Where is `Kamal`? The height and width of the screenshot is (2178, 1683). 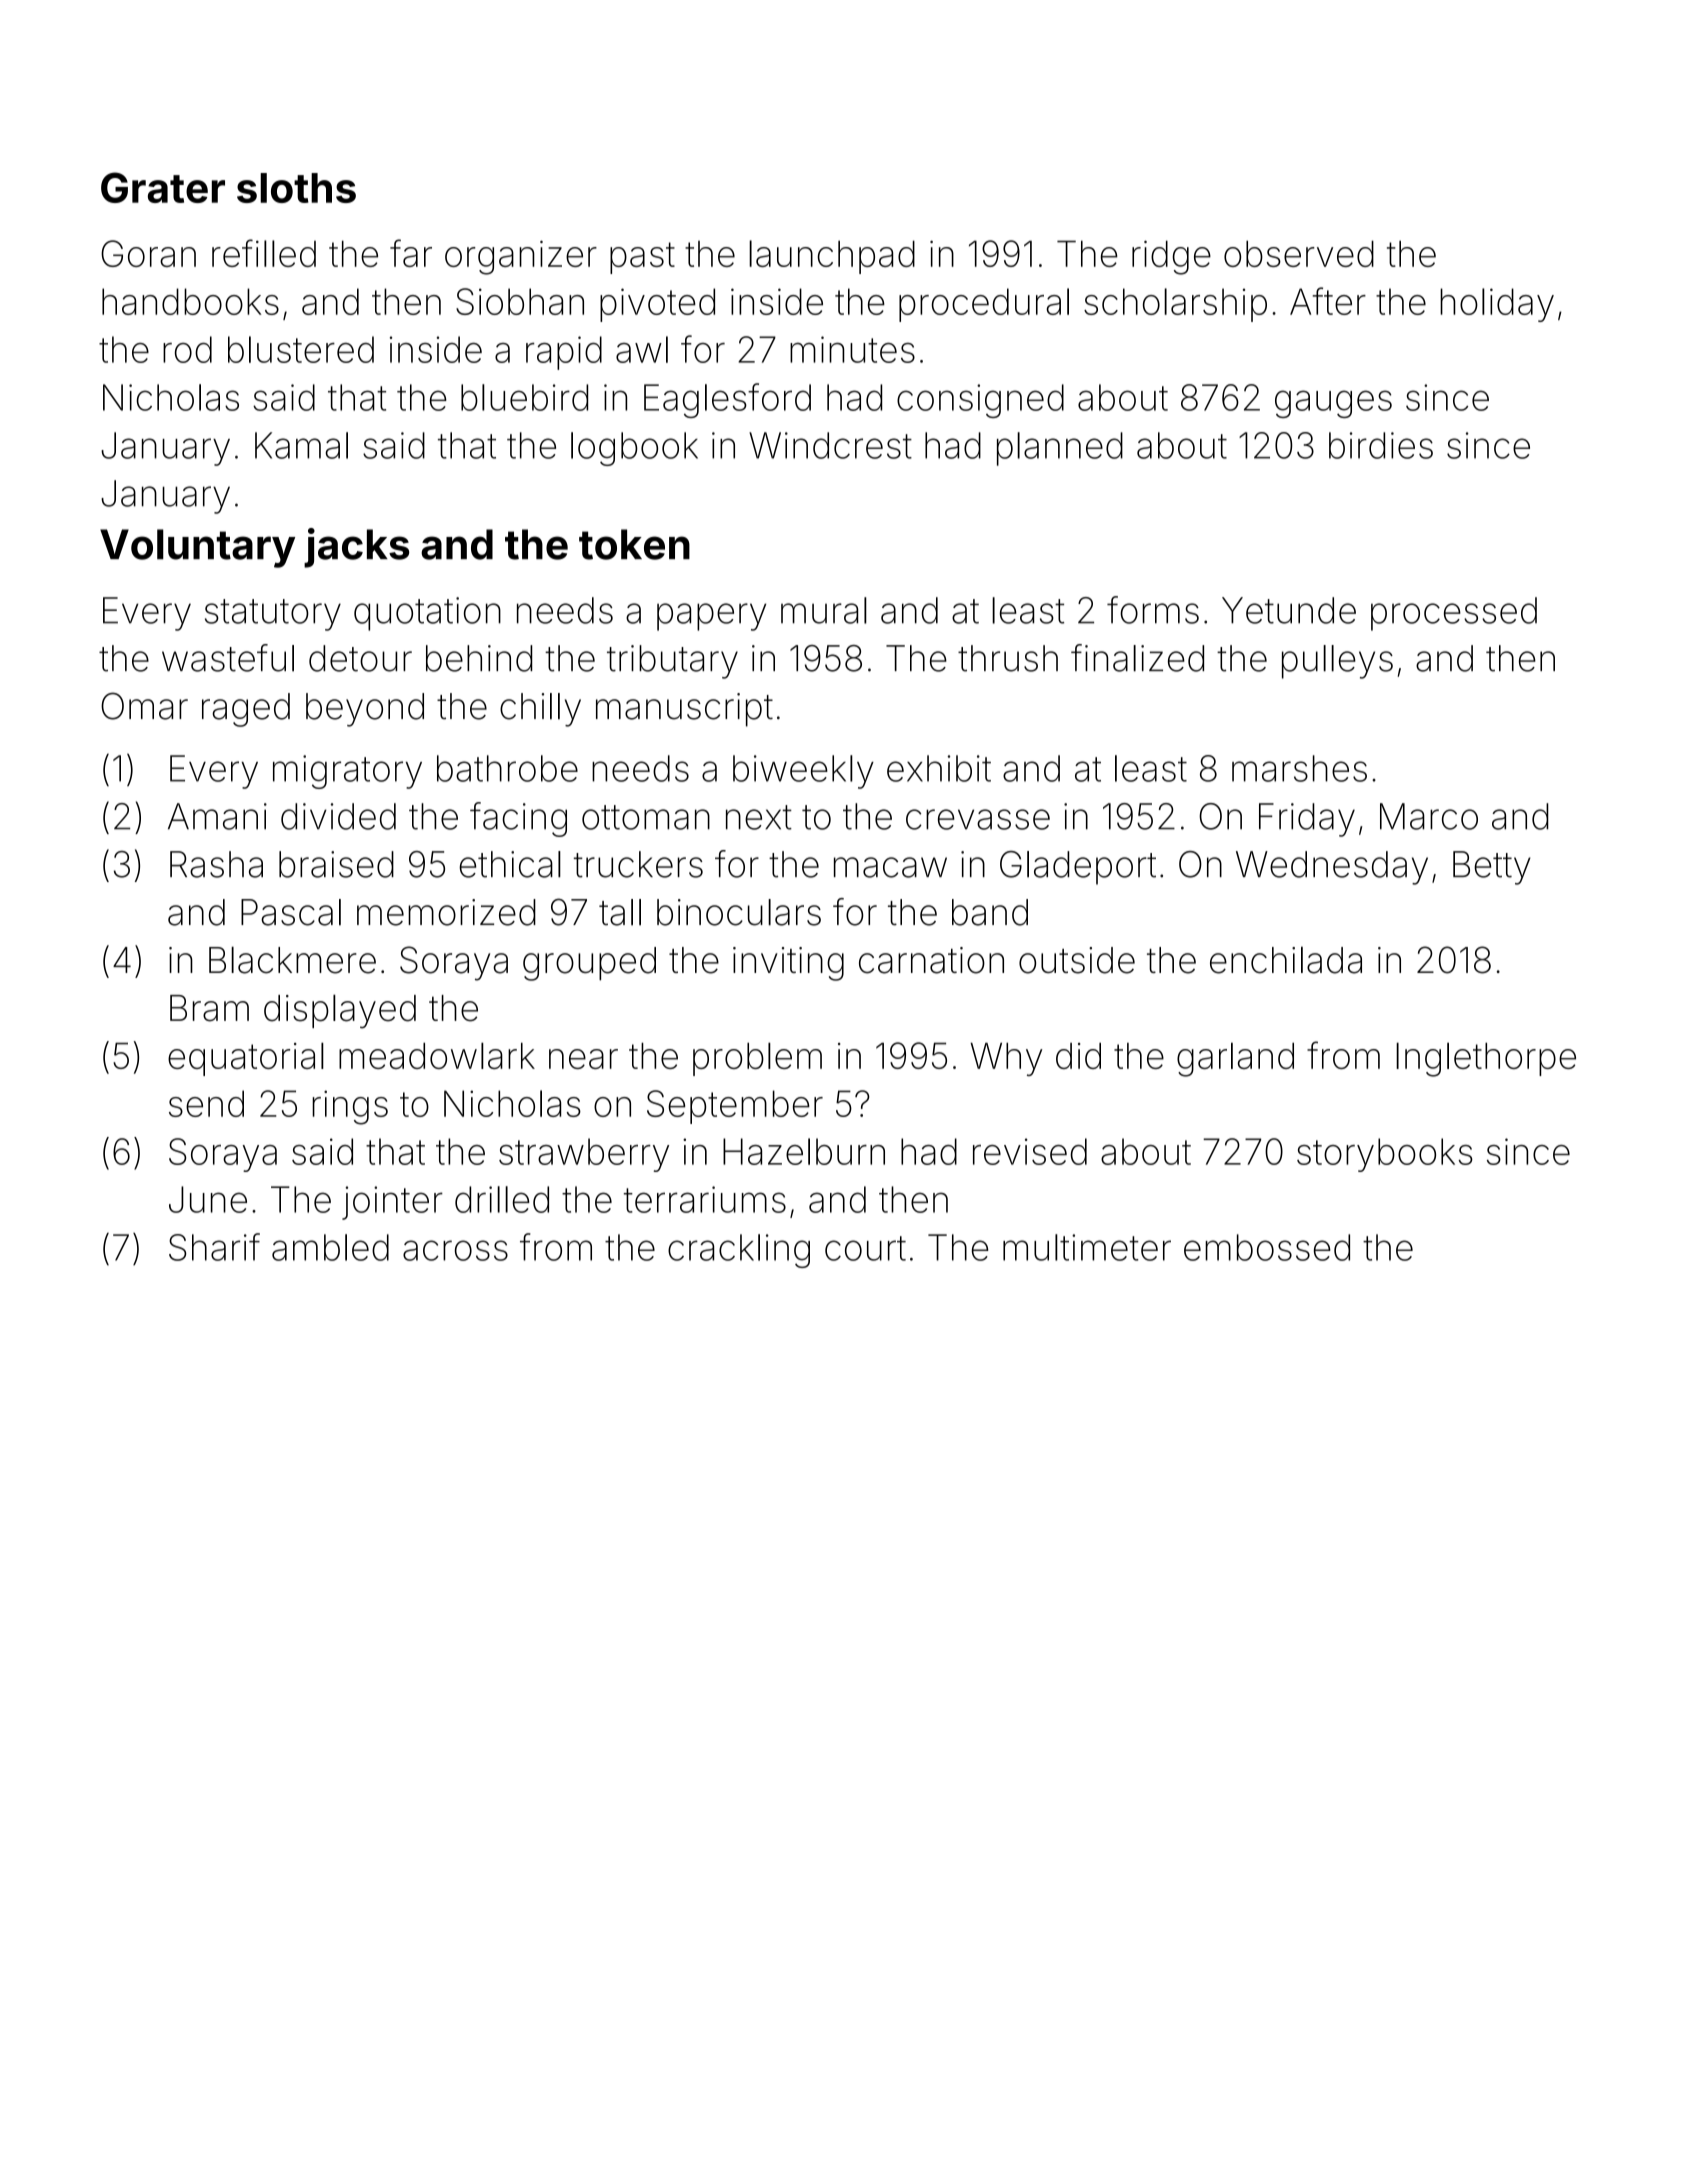 Kamal is located at coordinates (301, 445).
